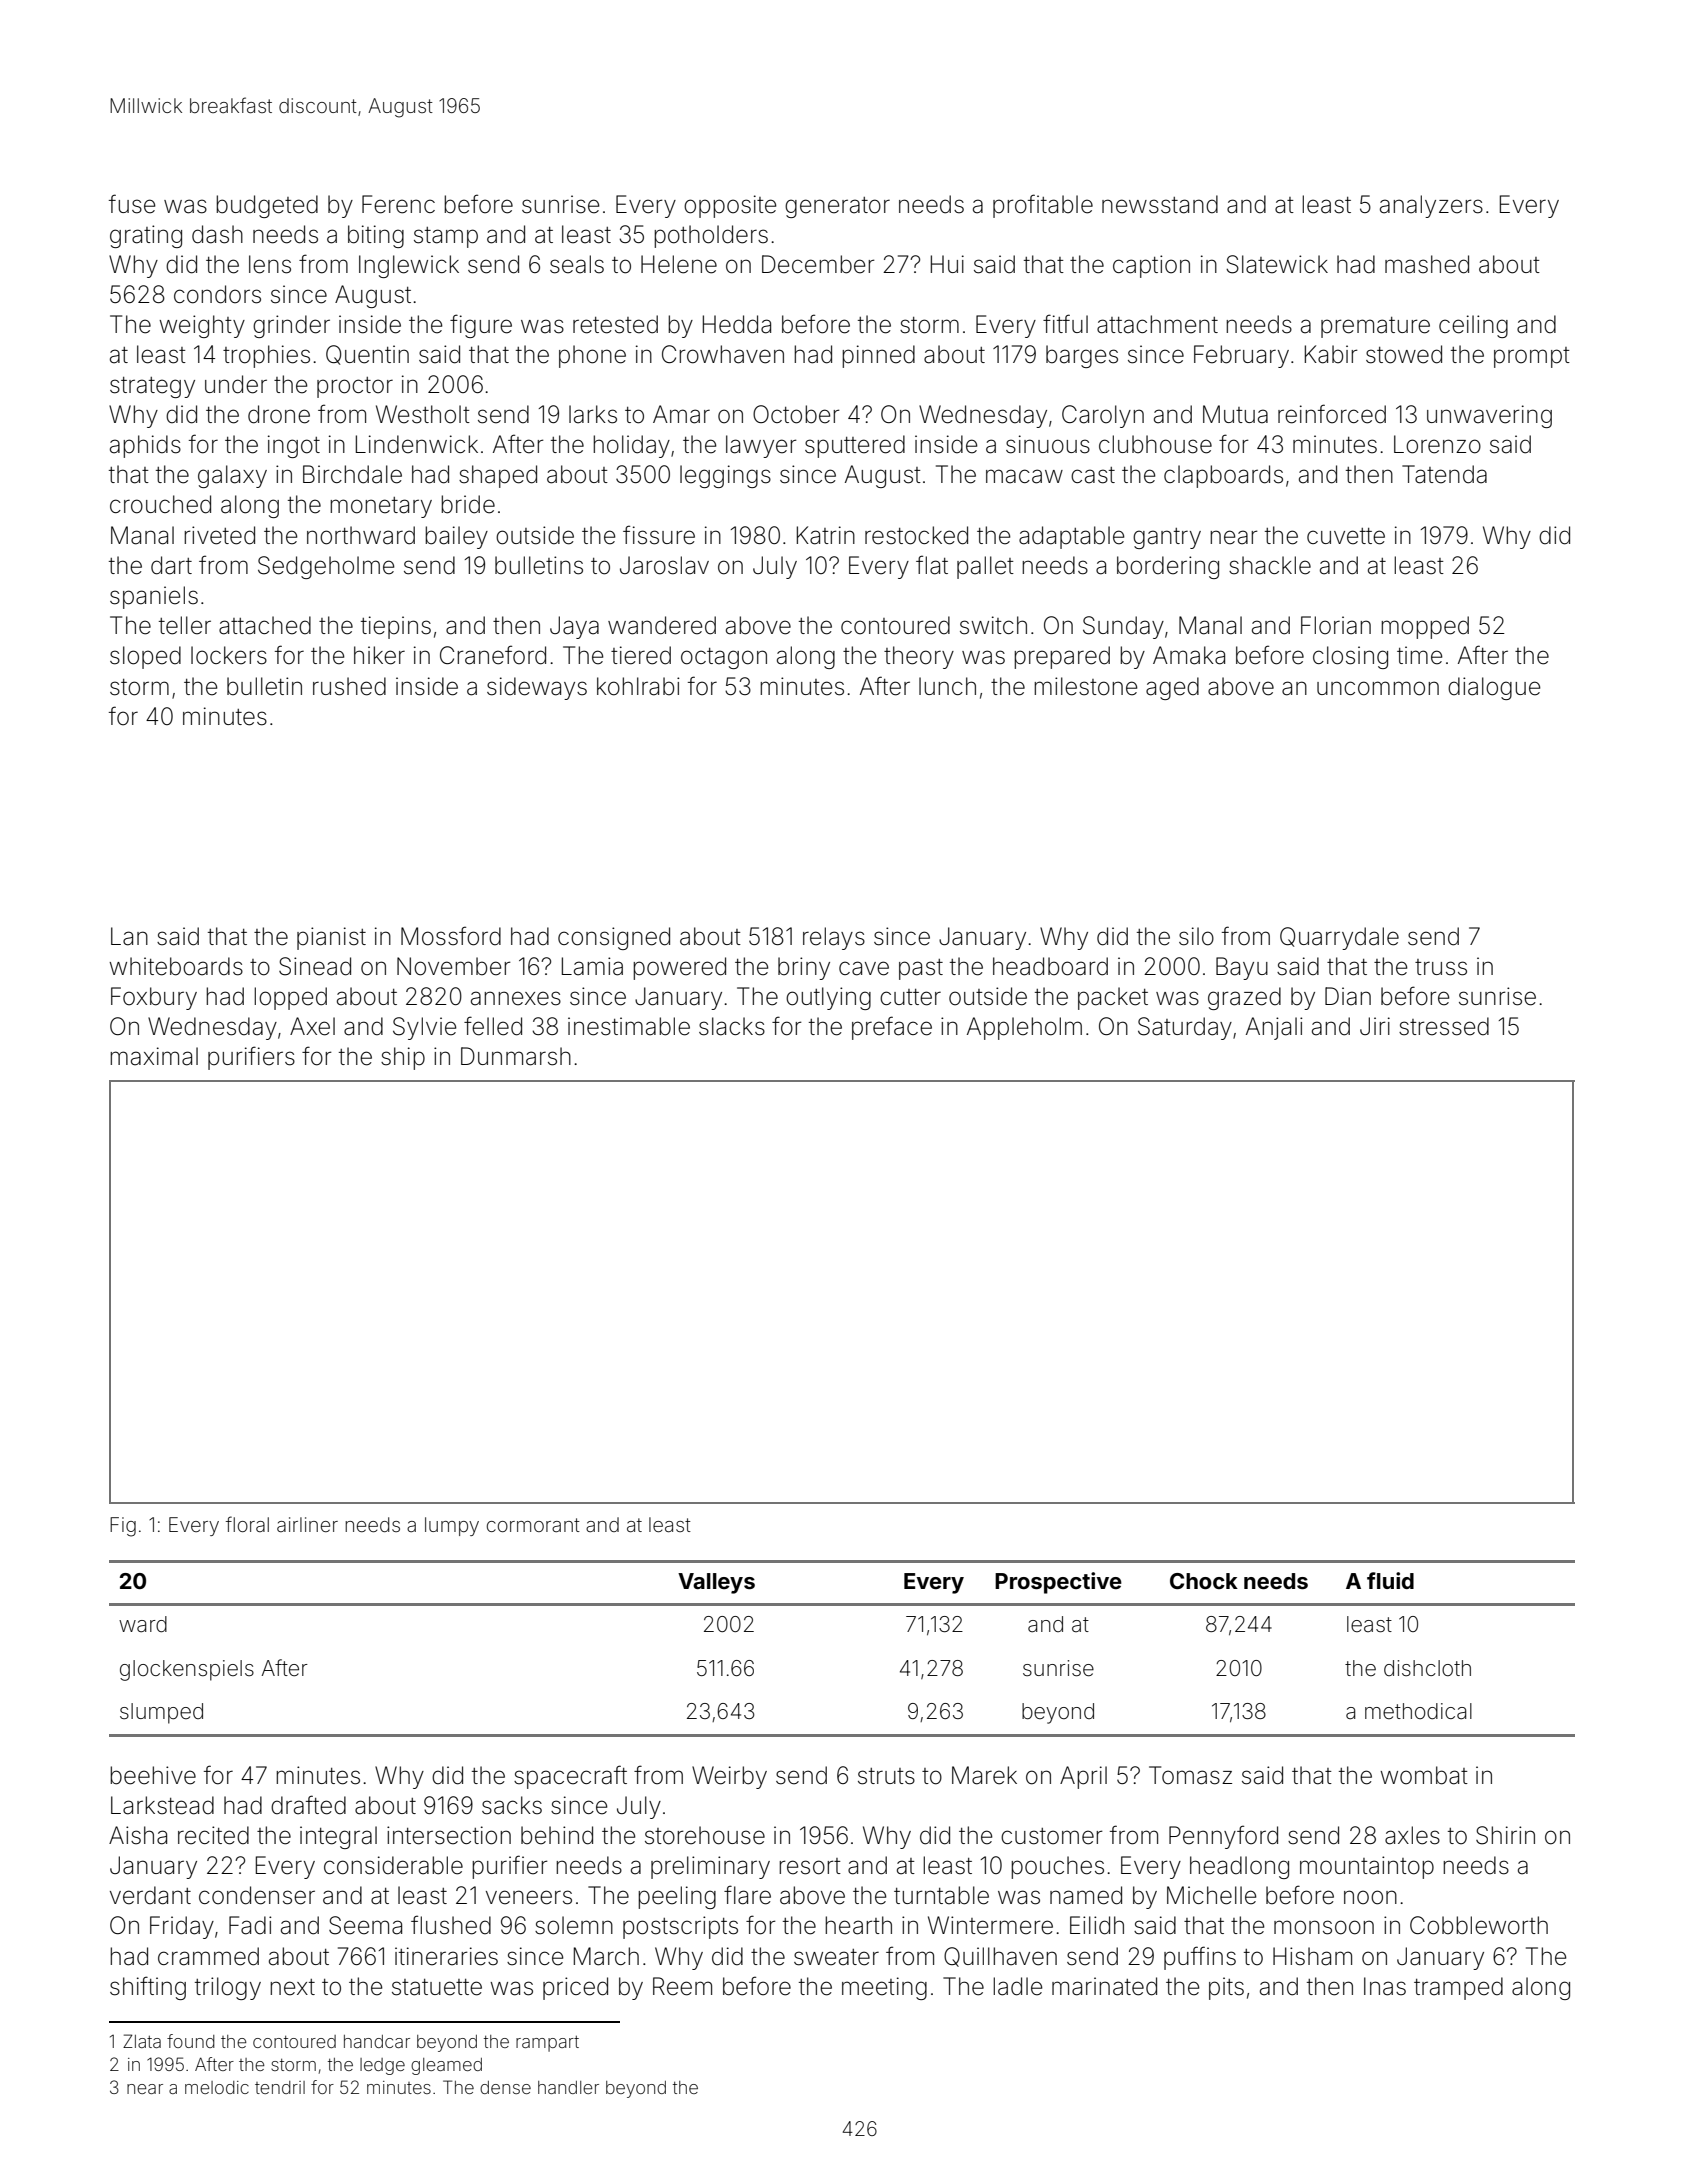 This screenshot has width=1683, height=2178. What do you see at coordinates (308, 1805) in the screenshot?
I see `drafted` at bounding box center [308, 1805].
